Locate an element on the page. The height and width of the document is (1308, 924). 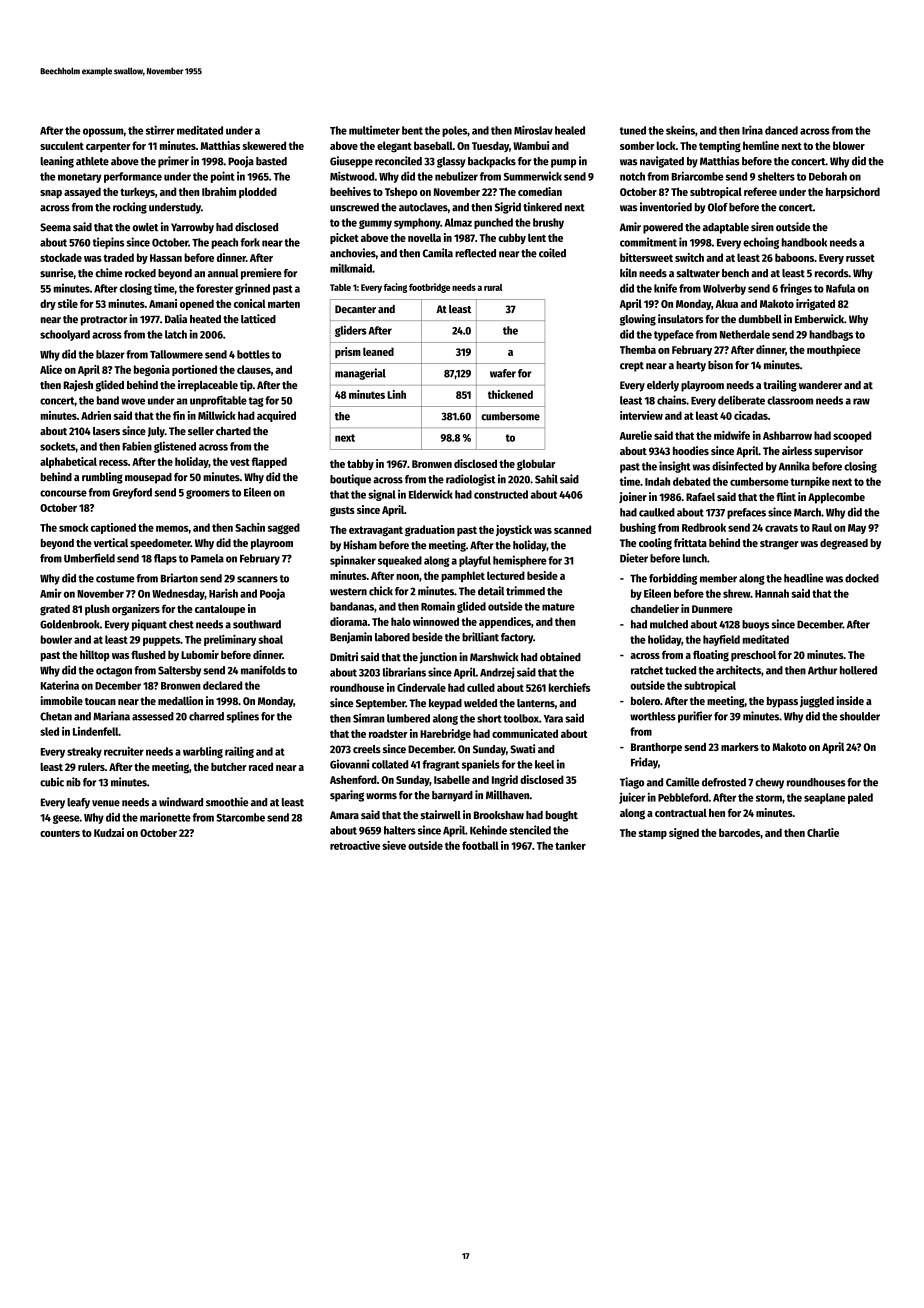
retroactive is located at coordinates (355, 845).
